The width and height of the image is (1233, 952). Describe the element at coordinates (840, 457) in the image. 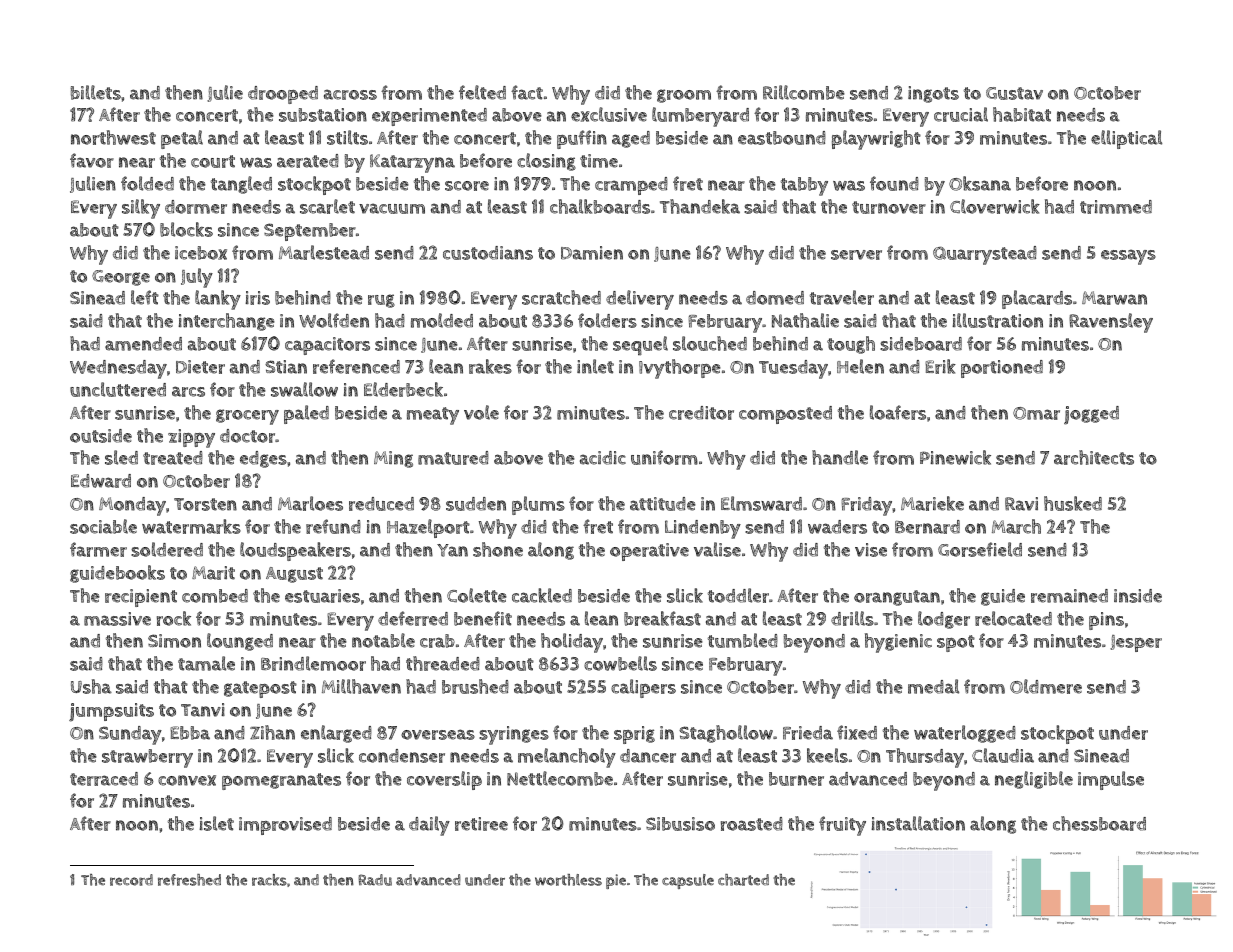

I see `handle` at that location.
